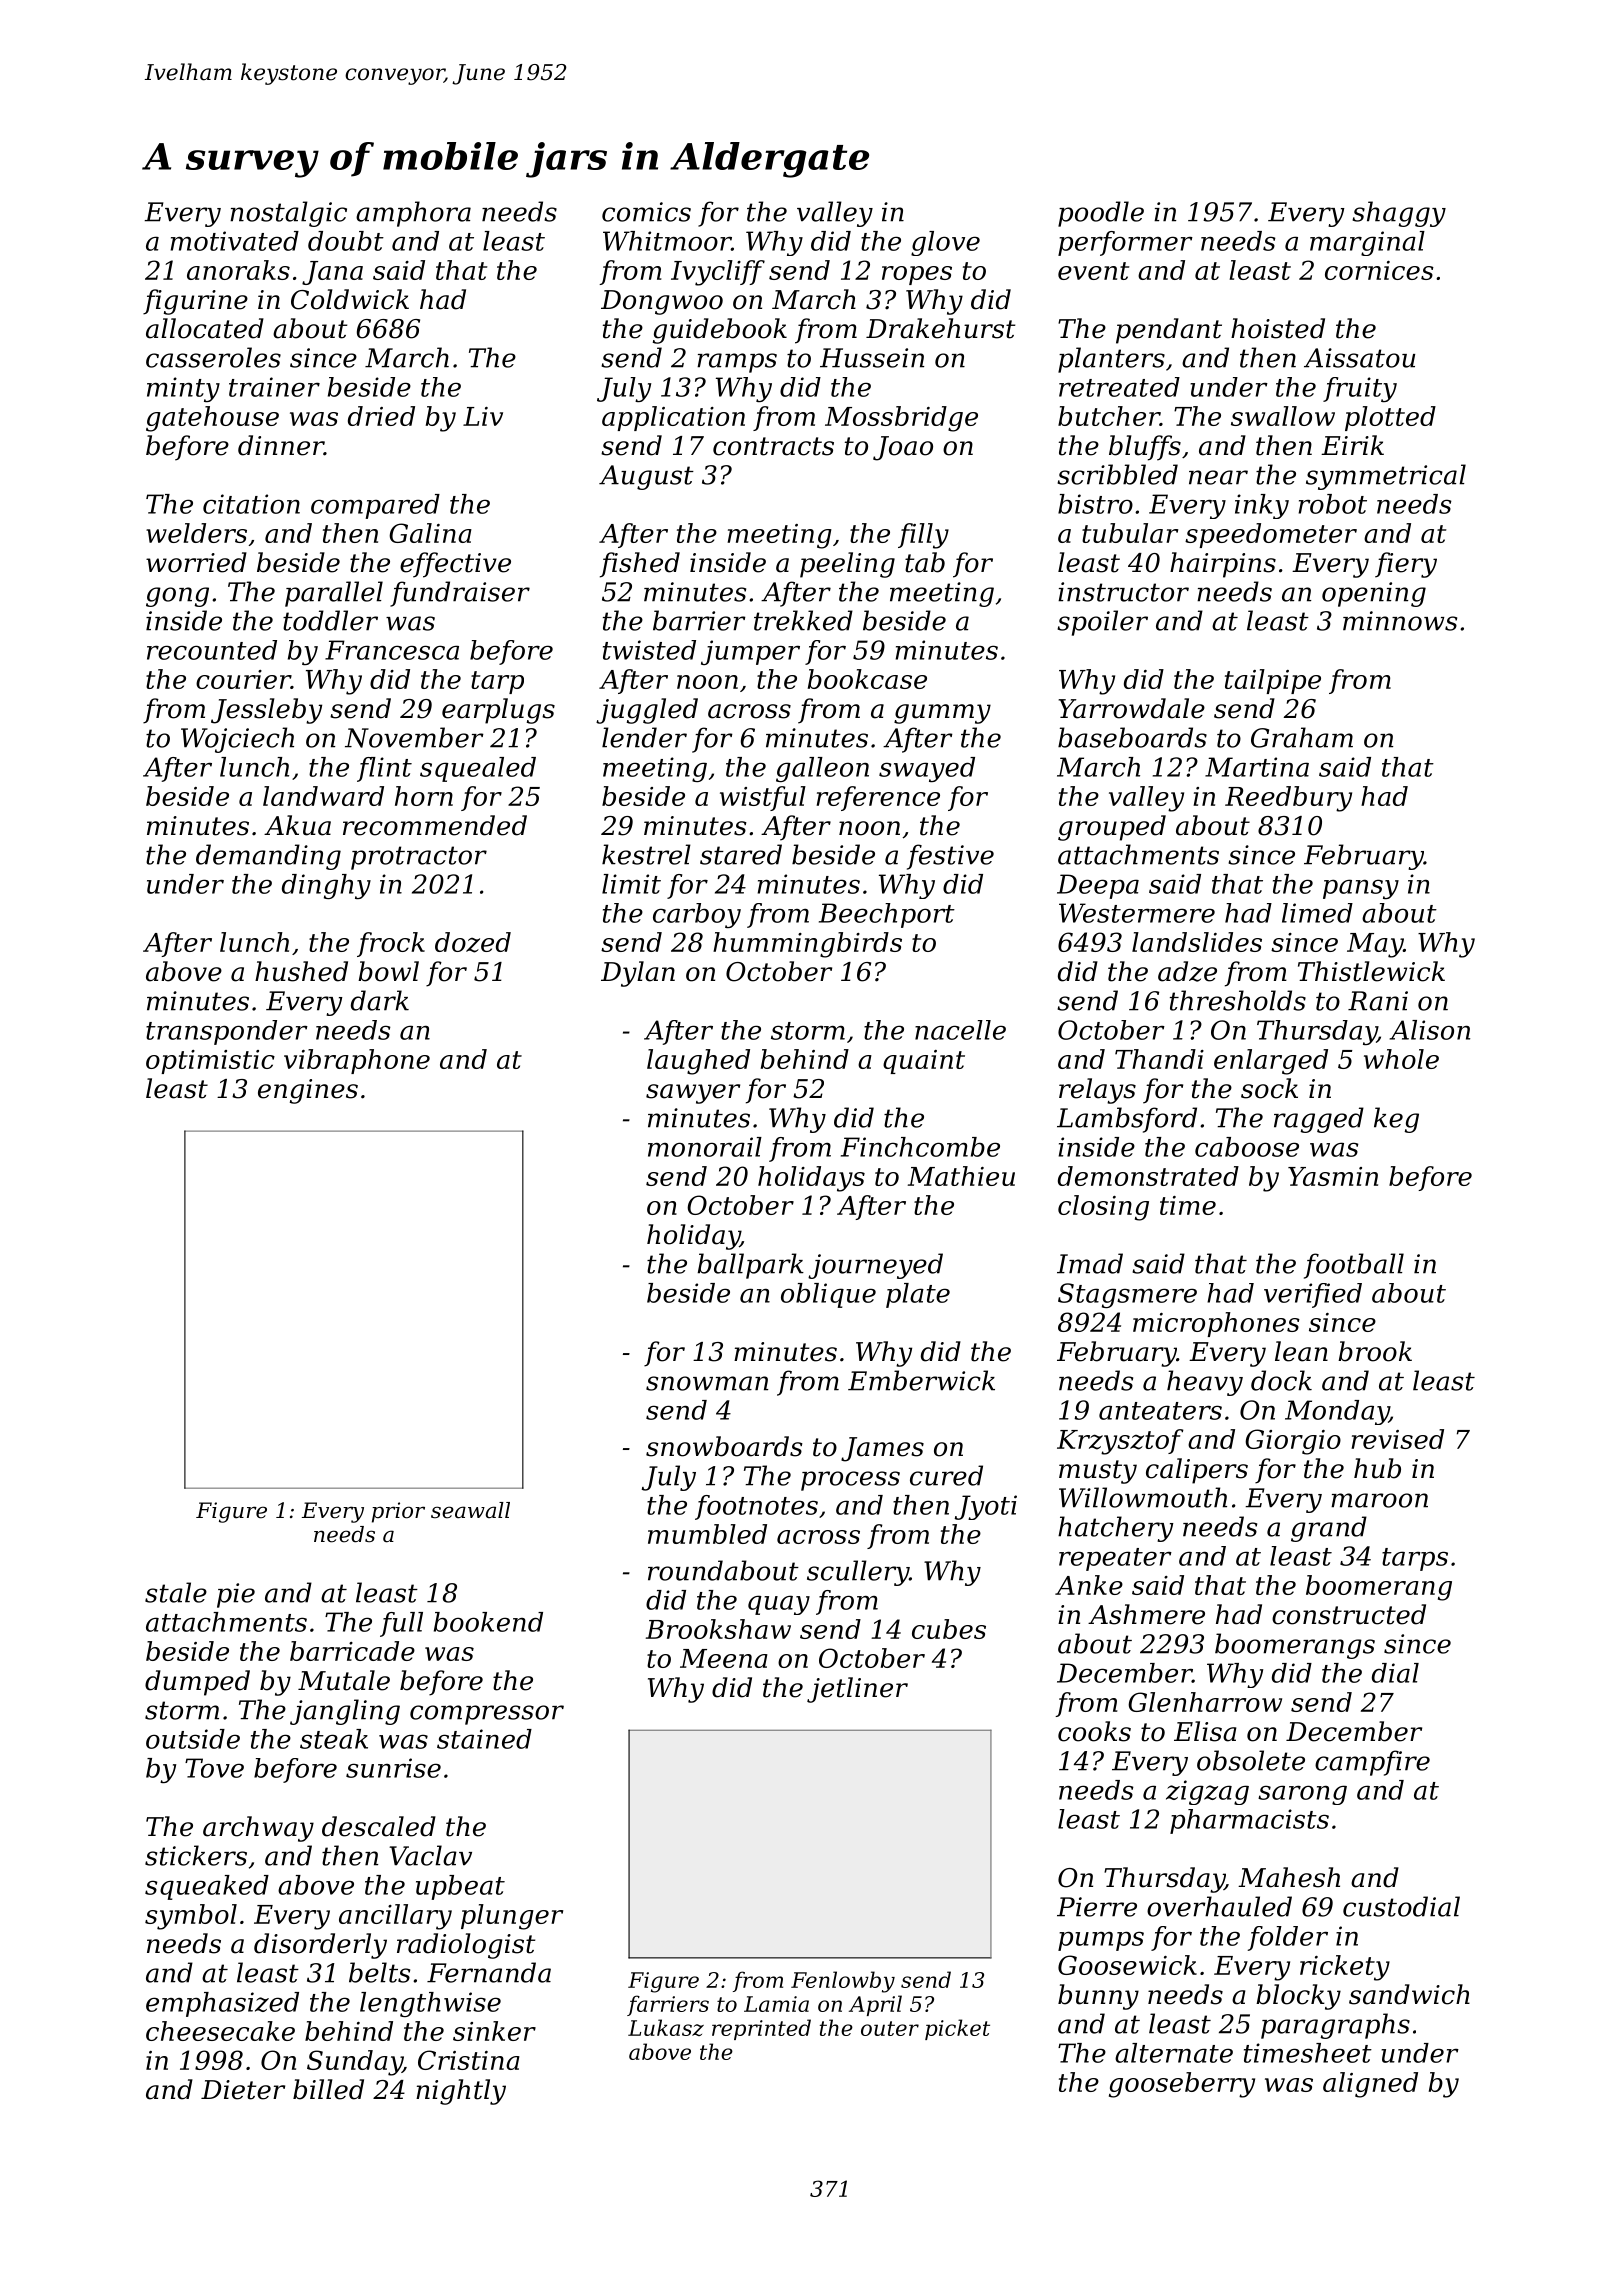 The width and height of the screenshot is (1620, 2292). I want to click on Meena, so click(724, 1658).
